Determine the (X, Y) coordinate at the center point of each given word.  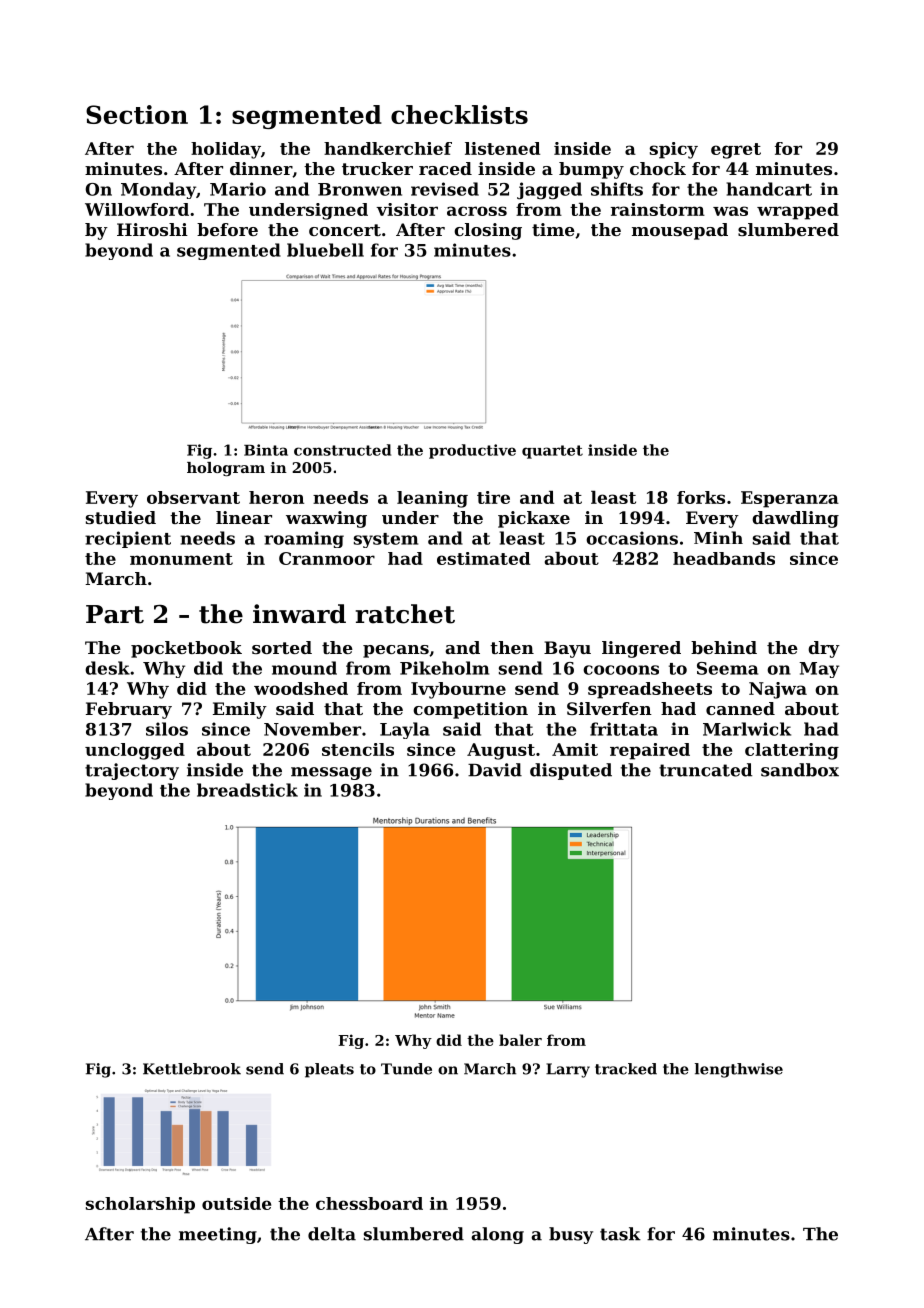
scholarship (140, 1205)
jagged (549, 191)
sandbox (800, 770)
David (495, 770)
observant (193, 497)
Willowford (137, 209)
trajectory (132, 771)
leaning (432, 499)
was (730, 211)
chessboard (369, 1203)
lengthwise (739, 1070)
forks (701, 497)
